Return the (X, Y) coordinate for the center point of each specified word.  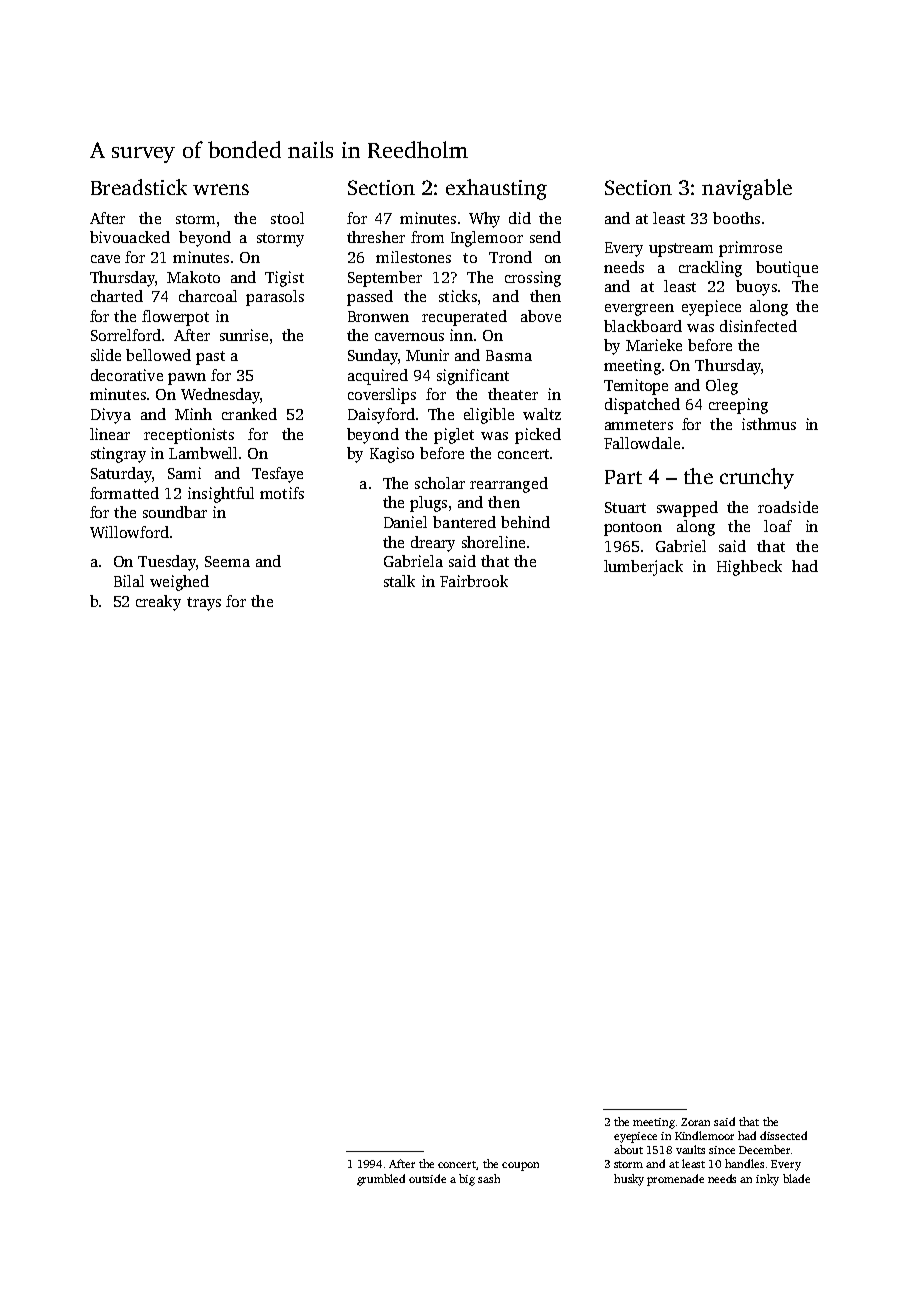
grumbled (381, 1180)
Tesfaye (277, 475)
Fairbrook (474, 581)
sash (489, 1178)
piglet (454, 436)
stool (287, 218)
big (467, 1180)
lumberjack (643, 568)
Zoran (695, 1122)
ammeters (639, 425)
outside (427, 1178)
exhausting (496, 189)
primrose (750, 249)
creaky (158, 603)
